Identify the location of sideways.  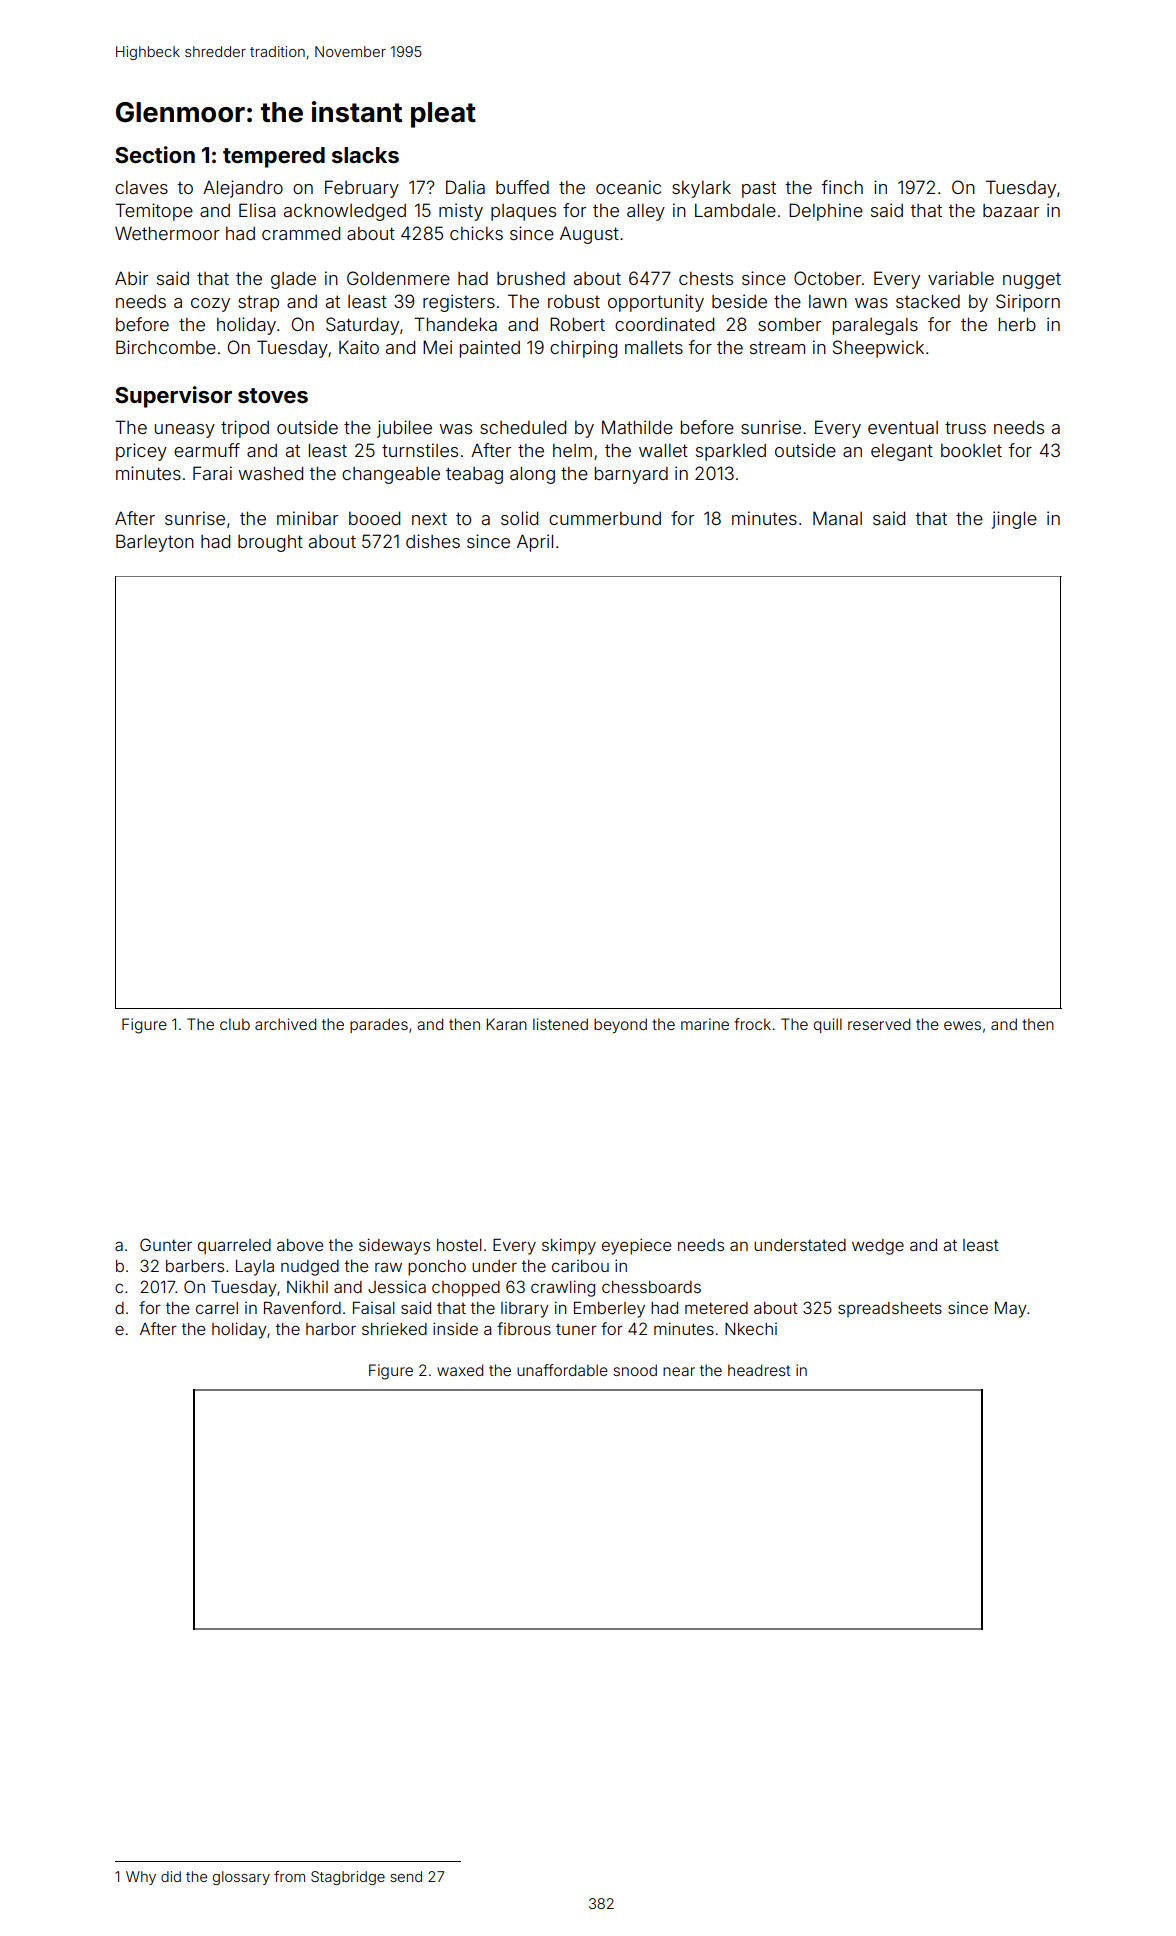
(394, 1246).
